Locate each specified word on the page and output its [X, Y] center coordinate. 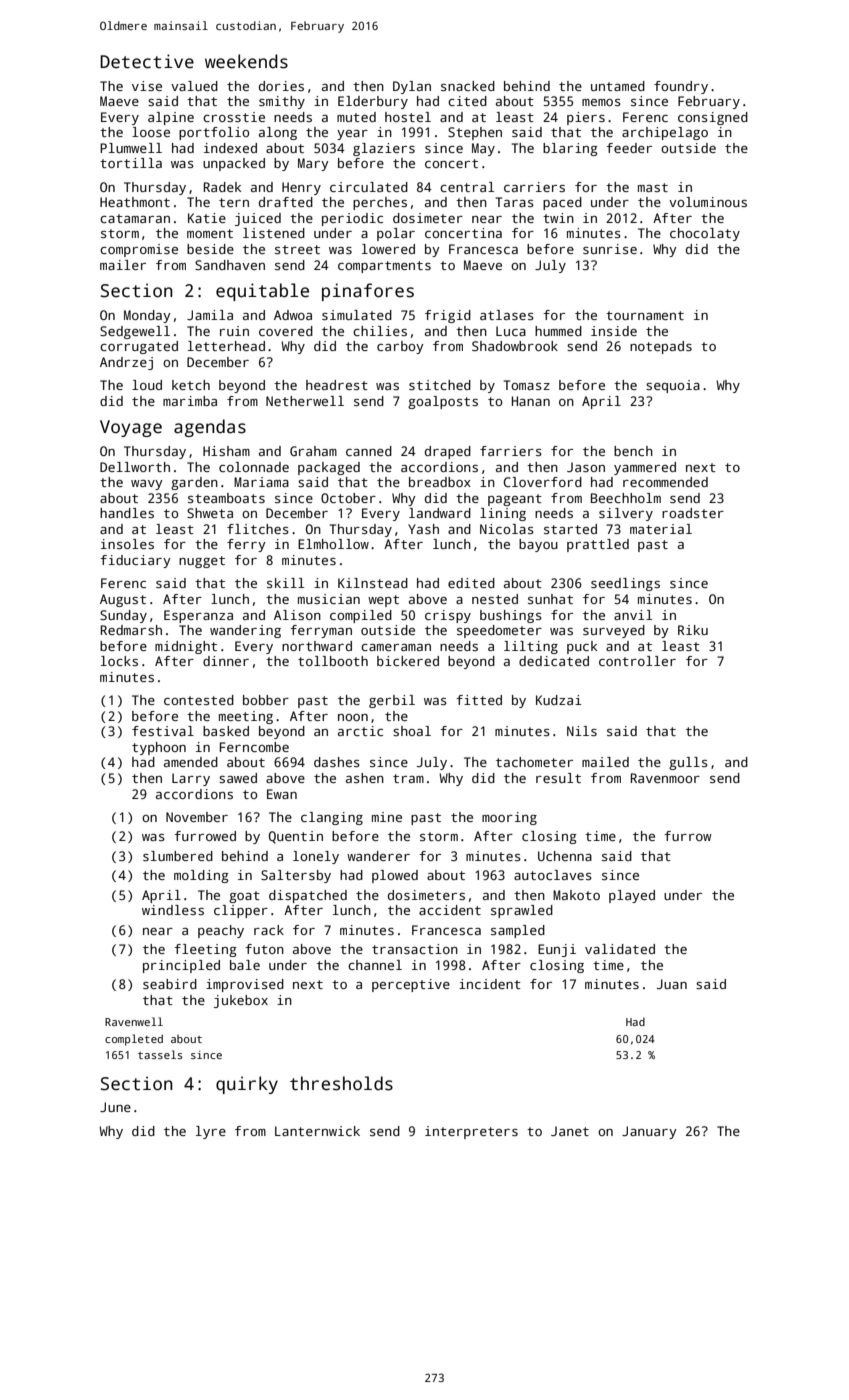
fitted [479, 700]
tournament [645, 315]
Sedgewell [135, 332]
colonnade [254, 467]
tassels [160, 1054]
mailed [605, 762]
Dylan [412, 87]
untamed [618, 86]
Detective [147, 61]
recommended [665, 482]
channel [375, 965]
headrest [337, 385]
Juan [672, 984]
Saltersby [296, 876]
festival [163, 731]
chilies [380, 331]
